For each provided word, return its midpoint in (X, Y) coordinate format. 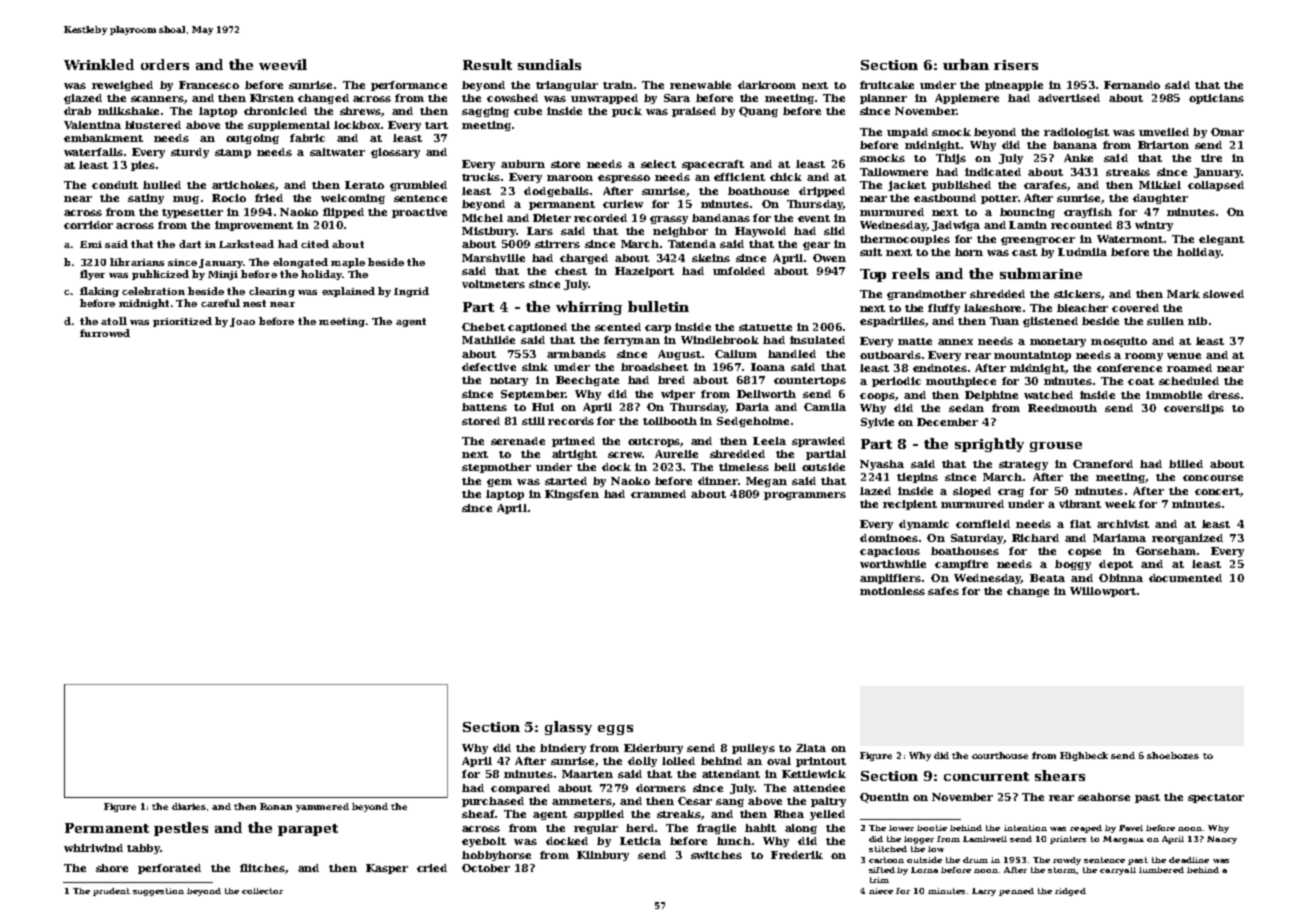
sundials (549, 64)
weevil (283, 64)
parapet (308, 830)
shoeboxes (1173, 755)
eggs (615, 730)
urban (966, 64)
